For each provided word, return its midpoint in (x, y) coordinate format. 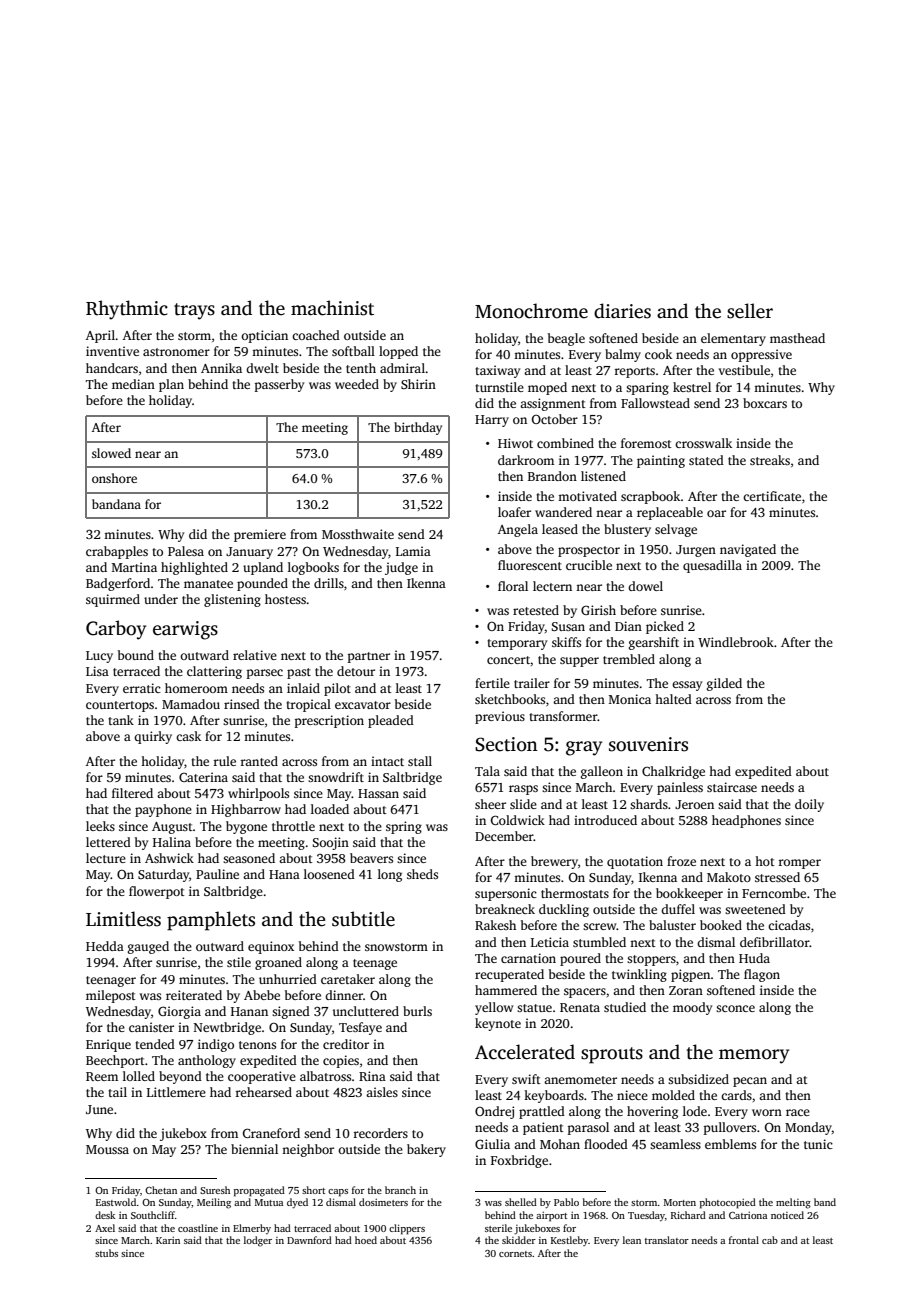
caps (338, 1193)
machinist (332, 308)
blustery (627, 530)
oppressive (761, 355)
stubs (106, 1253)
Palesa (186, 551)
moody (692, 1008)
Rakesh (495, 925)
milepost (111, 996)
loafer (514, 512)
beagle (566, 339)
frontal (744, 1240)
